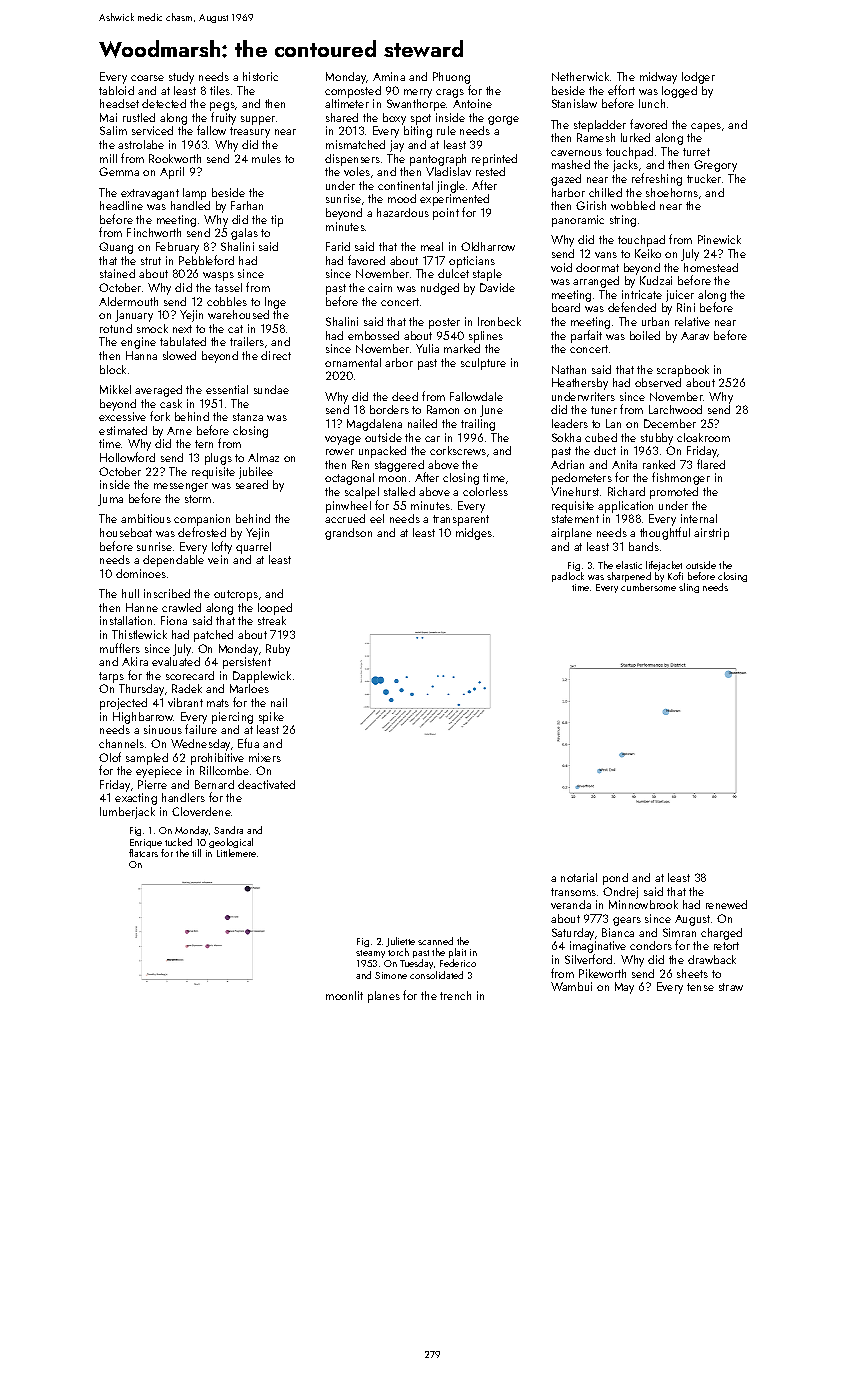 This screenshot has width=849, height=1400. I want to click on seared, so click(252, 484).
